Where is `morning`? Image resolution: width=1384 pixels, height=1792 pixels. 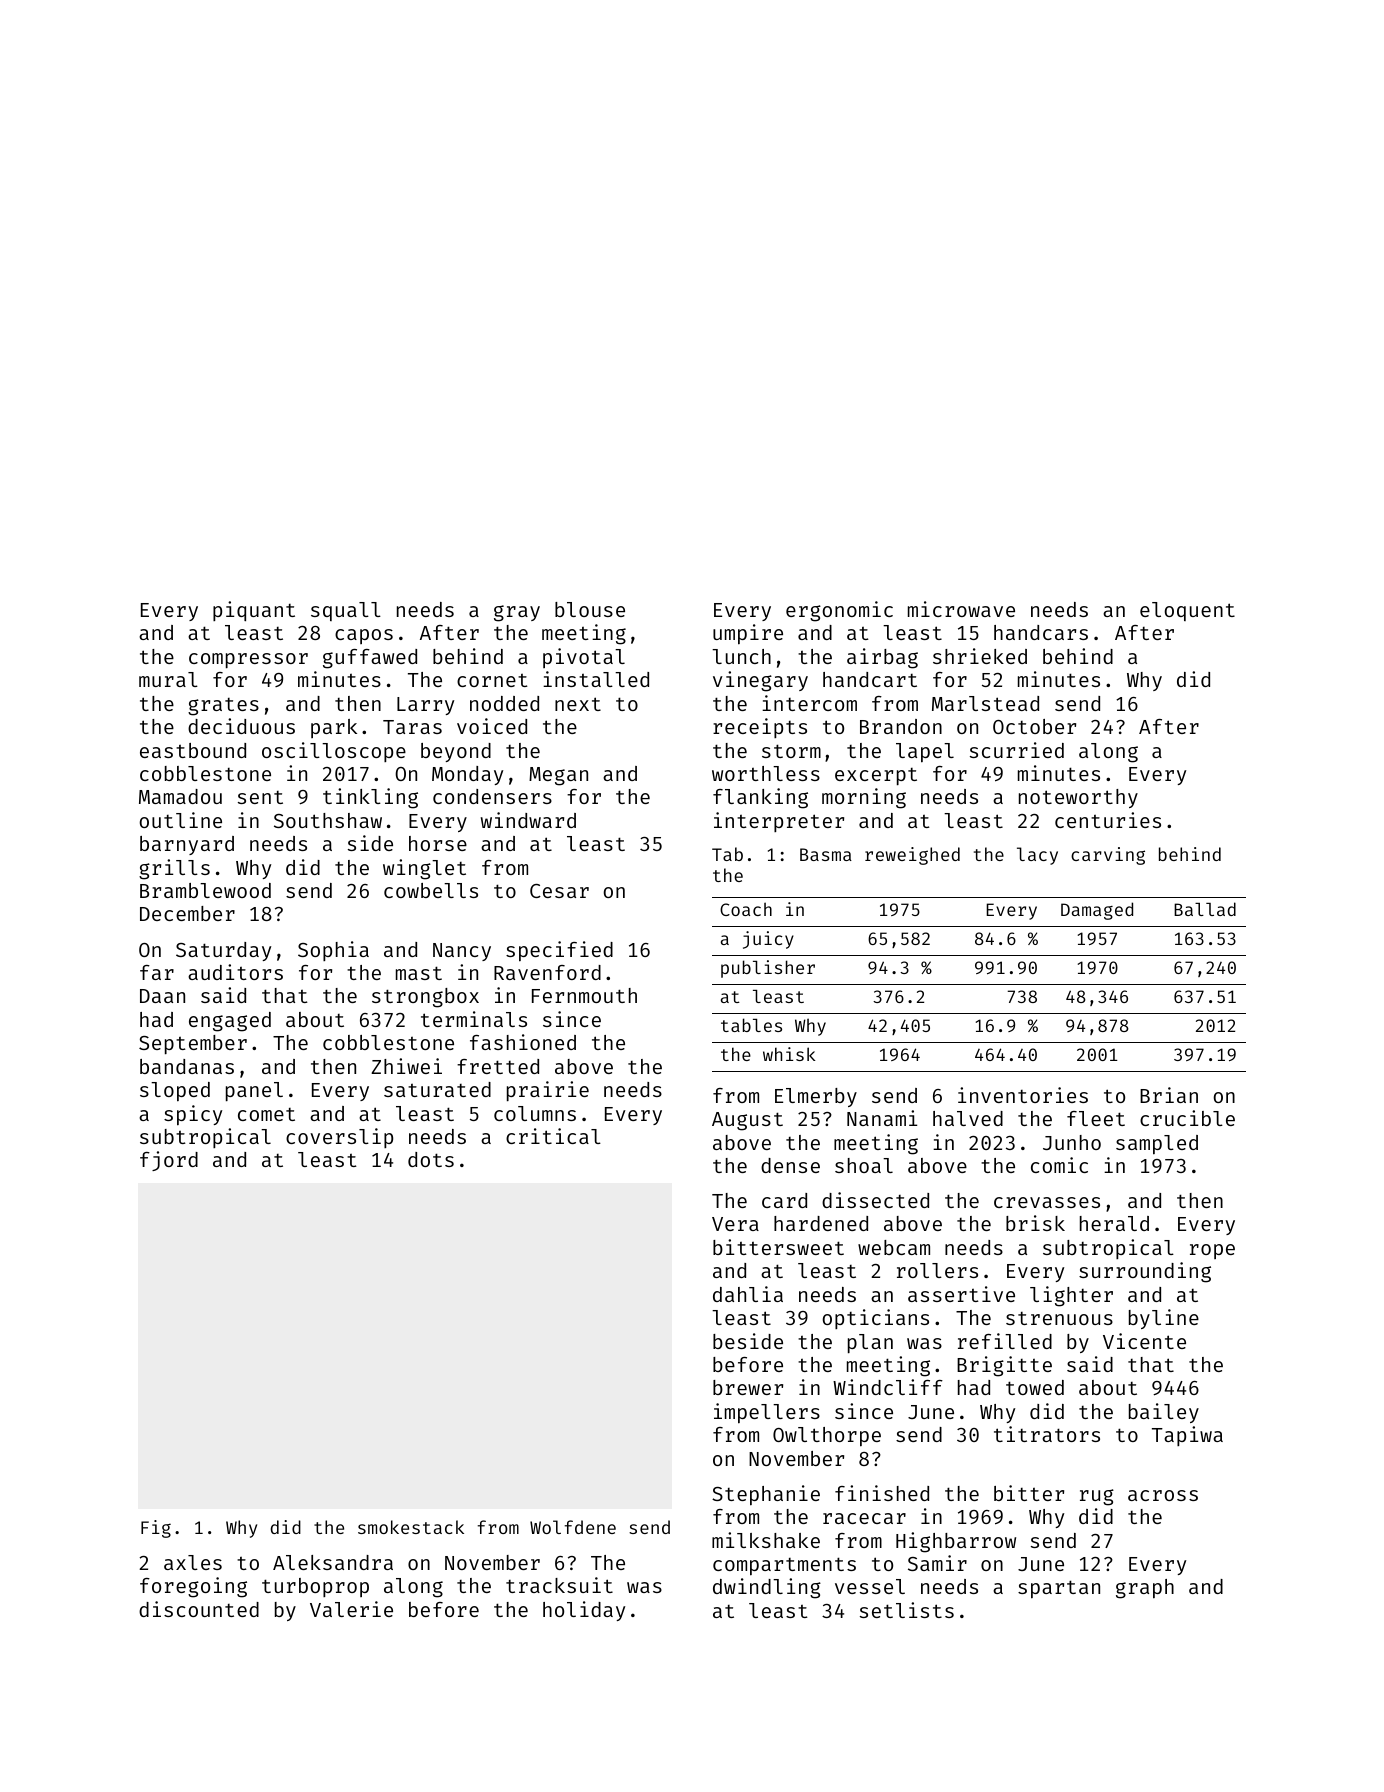 morning is located at coordinates (864, 798).
